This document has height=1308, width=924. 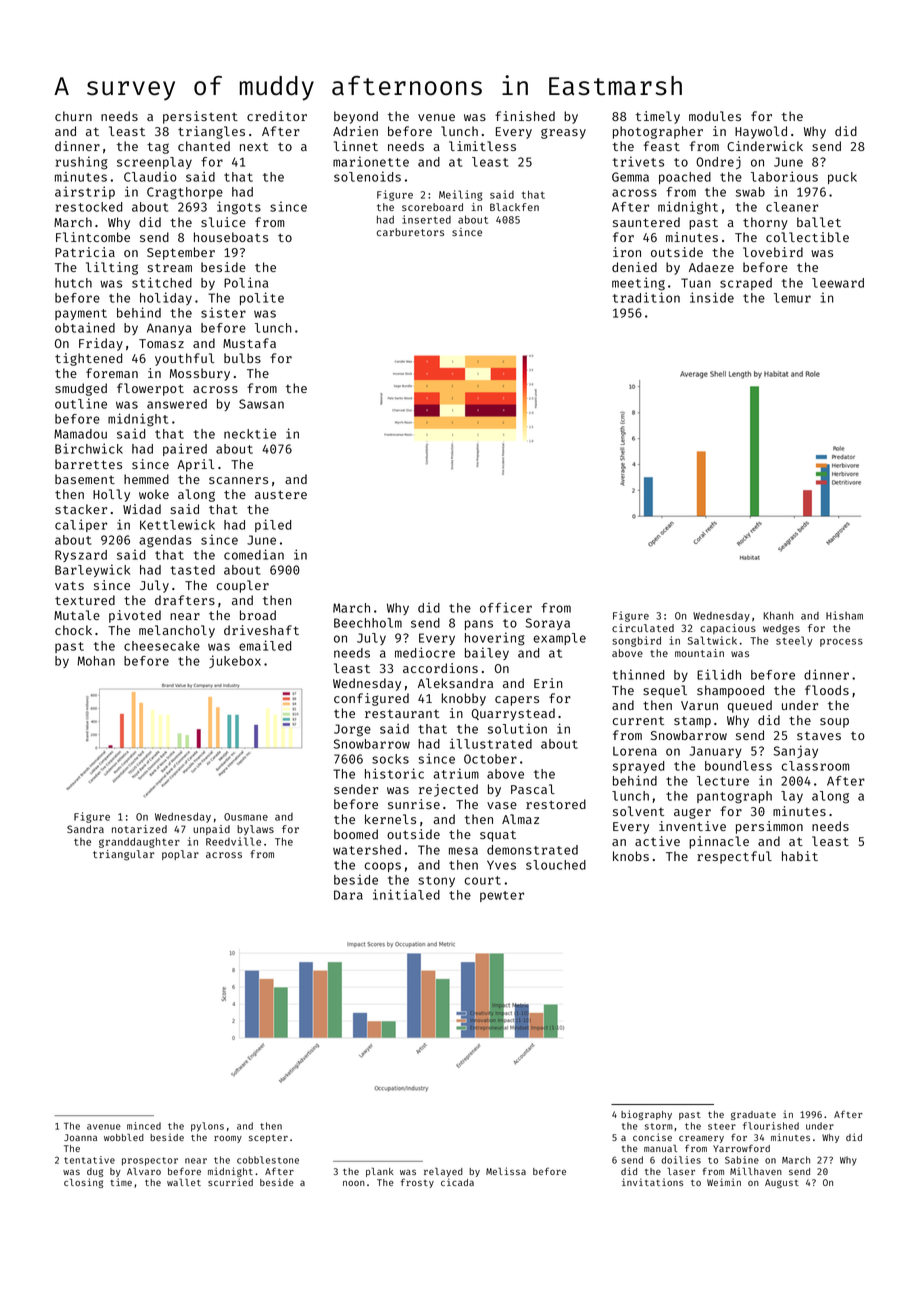 What do you see at coordinates (417, 1183) in the document?
I see `frosty` at bounding box center [417, 1183].
